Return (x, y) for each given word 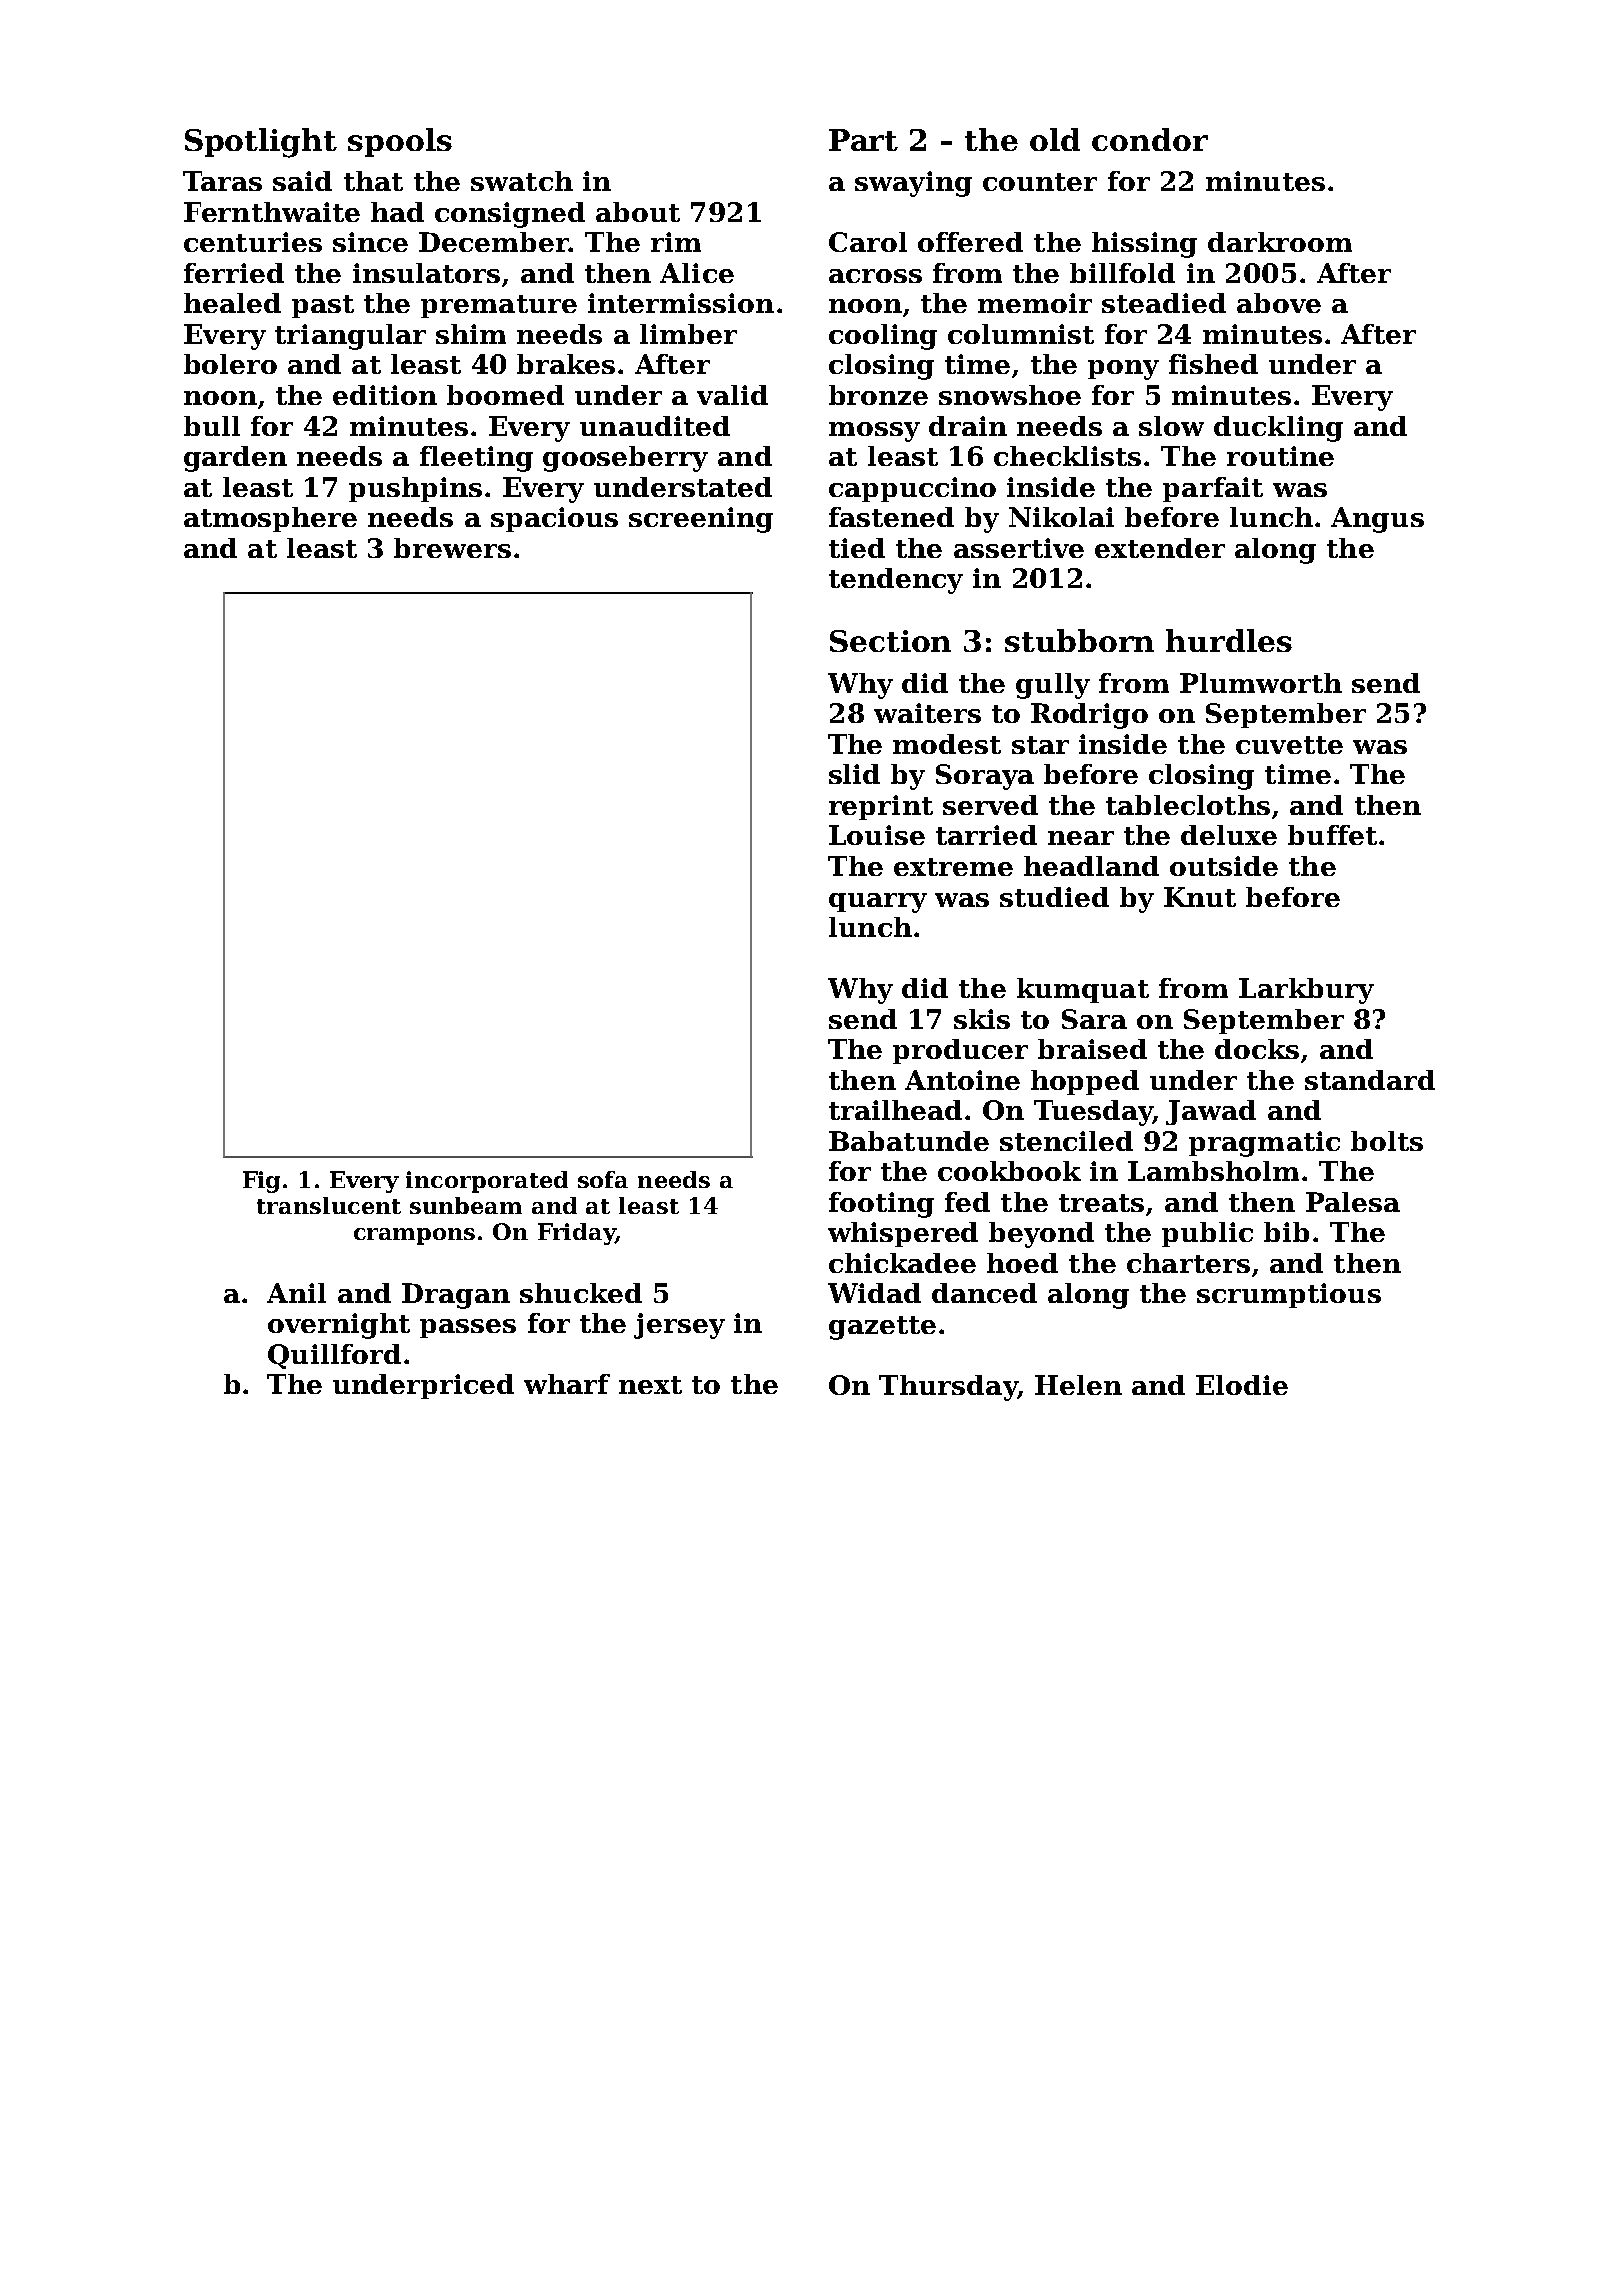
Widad (874, 1293)
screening (701, 520)
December (494, 242)
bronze (878, 395)
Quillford (334, 1356)
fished (1213, 364)
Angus (1377, 520)
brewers (452, 548)
